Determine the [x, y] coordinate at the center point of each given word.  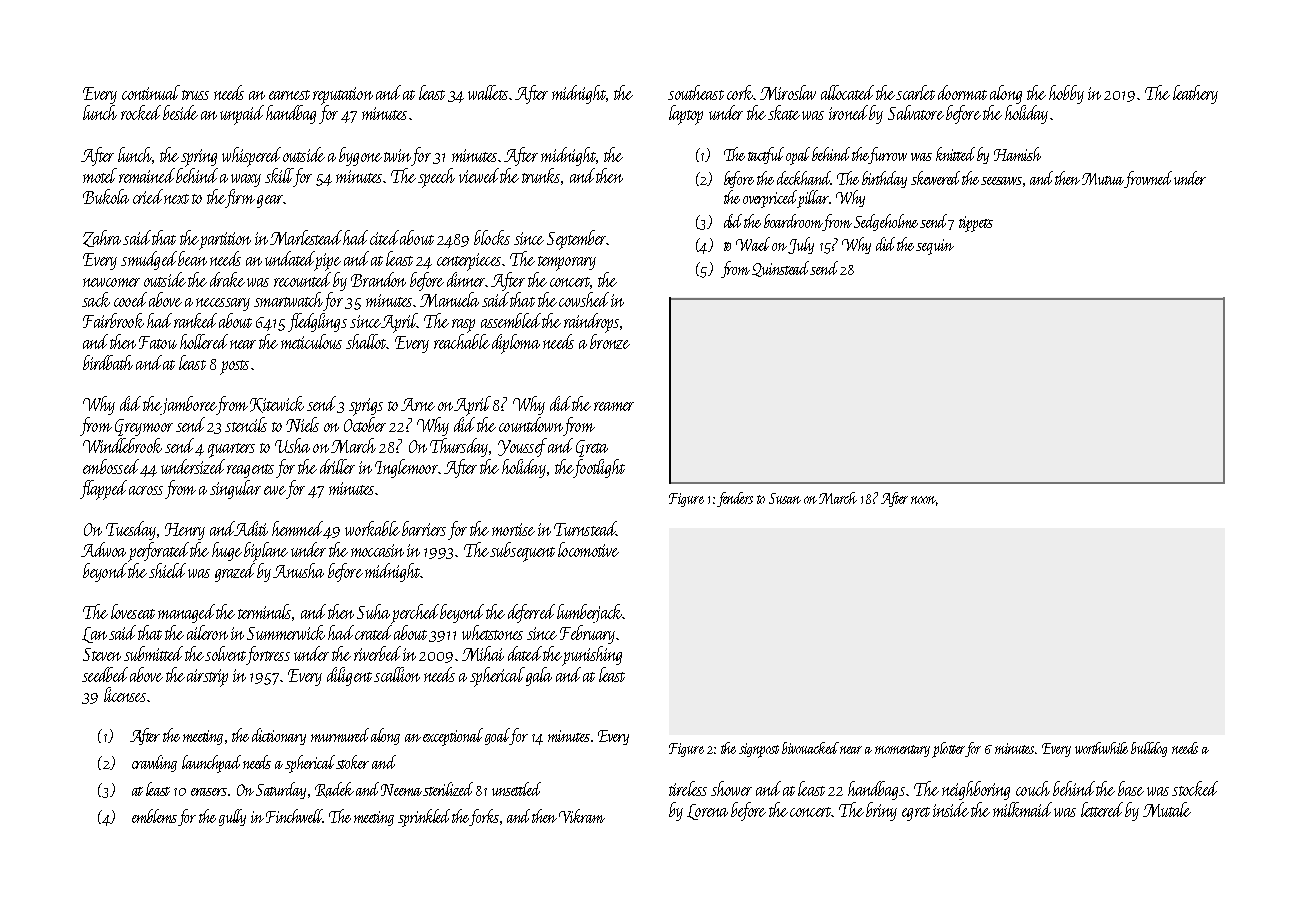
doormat [962, 92]
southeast [696, 92]
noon [923, 500]
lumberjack [589, 613]
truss [195, 95]
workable [372, 528]
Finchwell [294, 816]
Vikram [582, 816]
